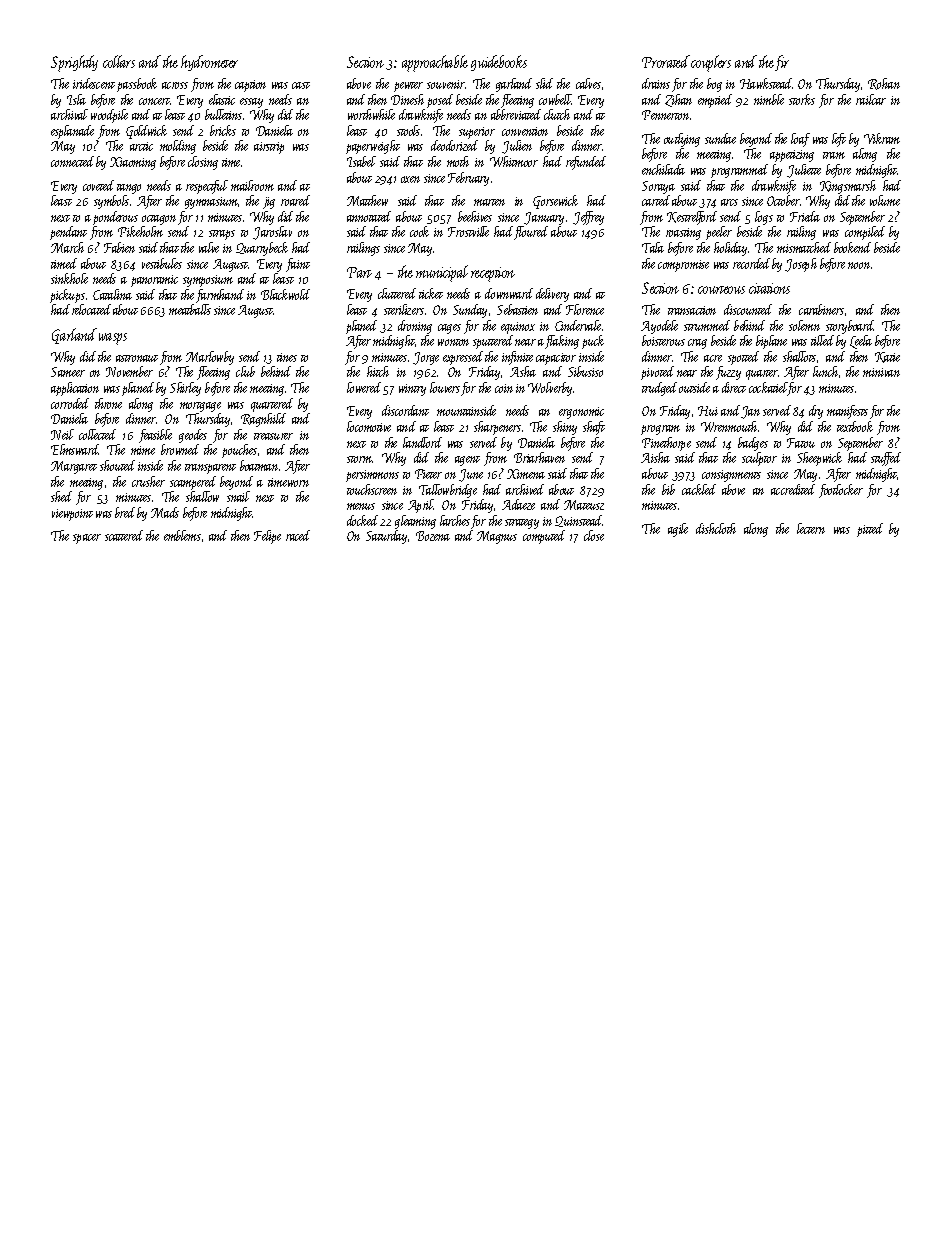 The height and width of the page is (1233, 952). Describe the element at coordinates (804, 325) in the page. I see `solemn` at that location.
